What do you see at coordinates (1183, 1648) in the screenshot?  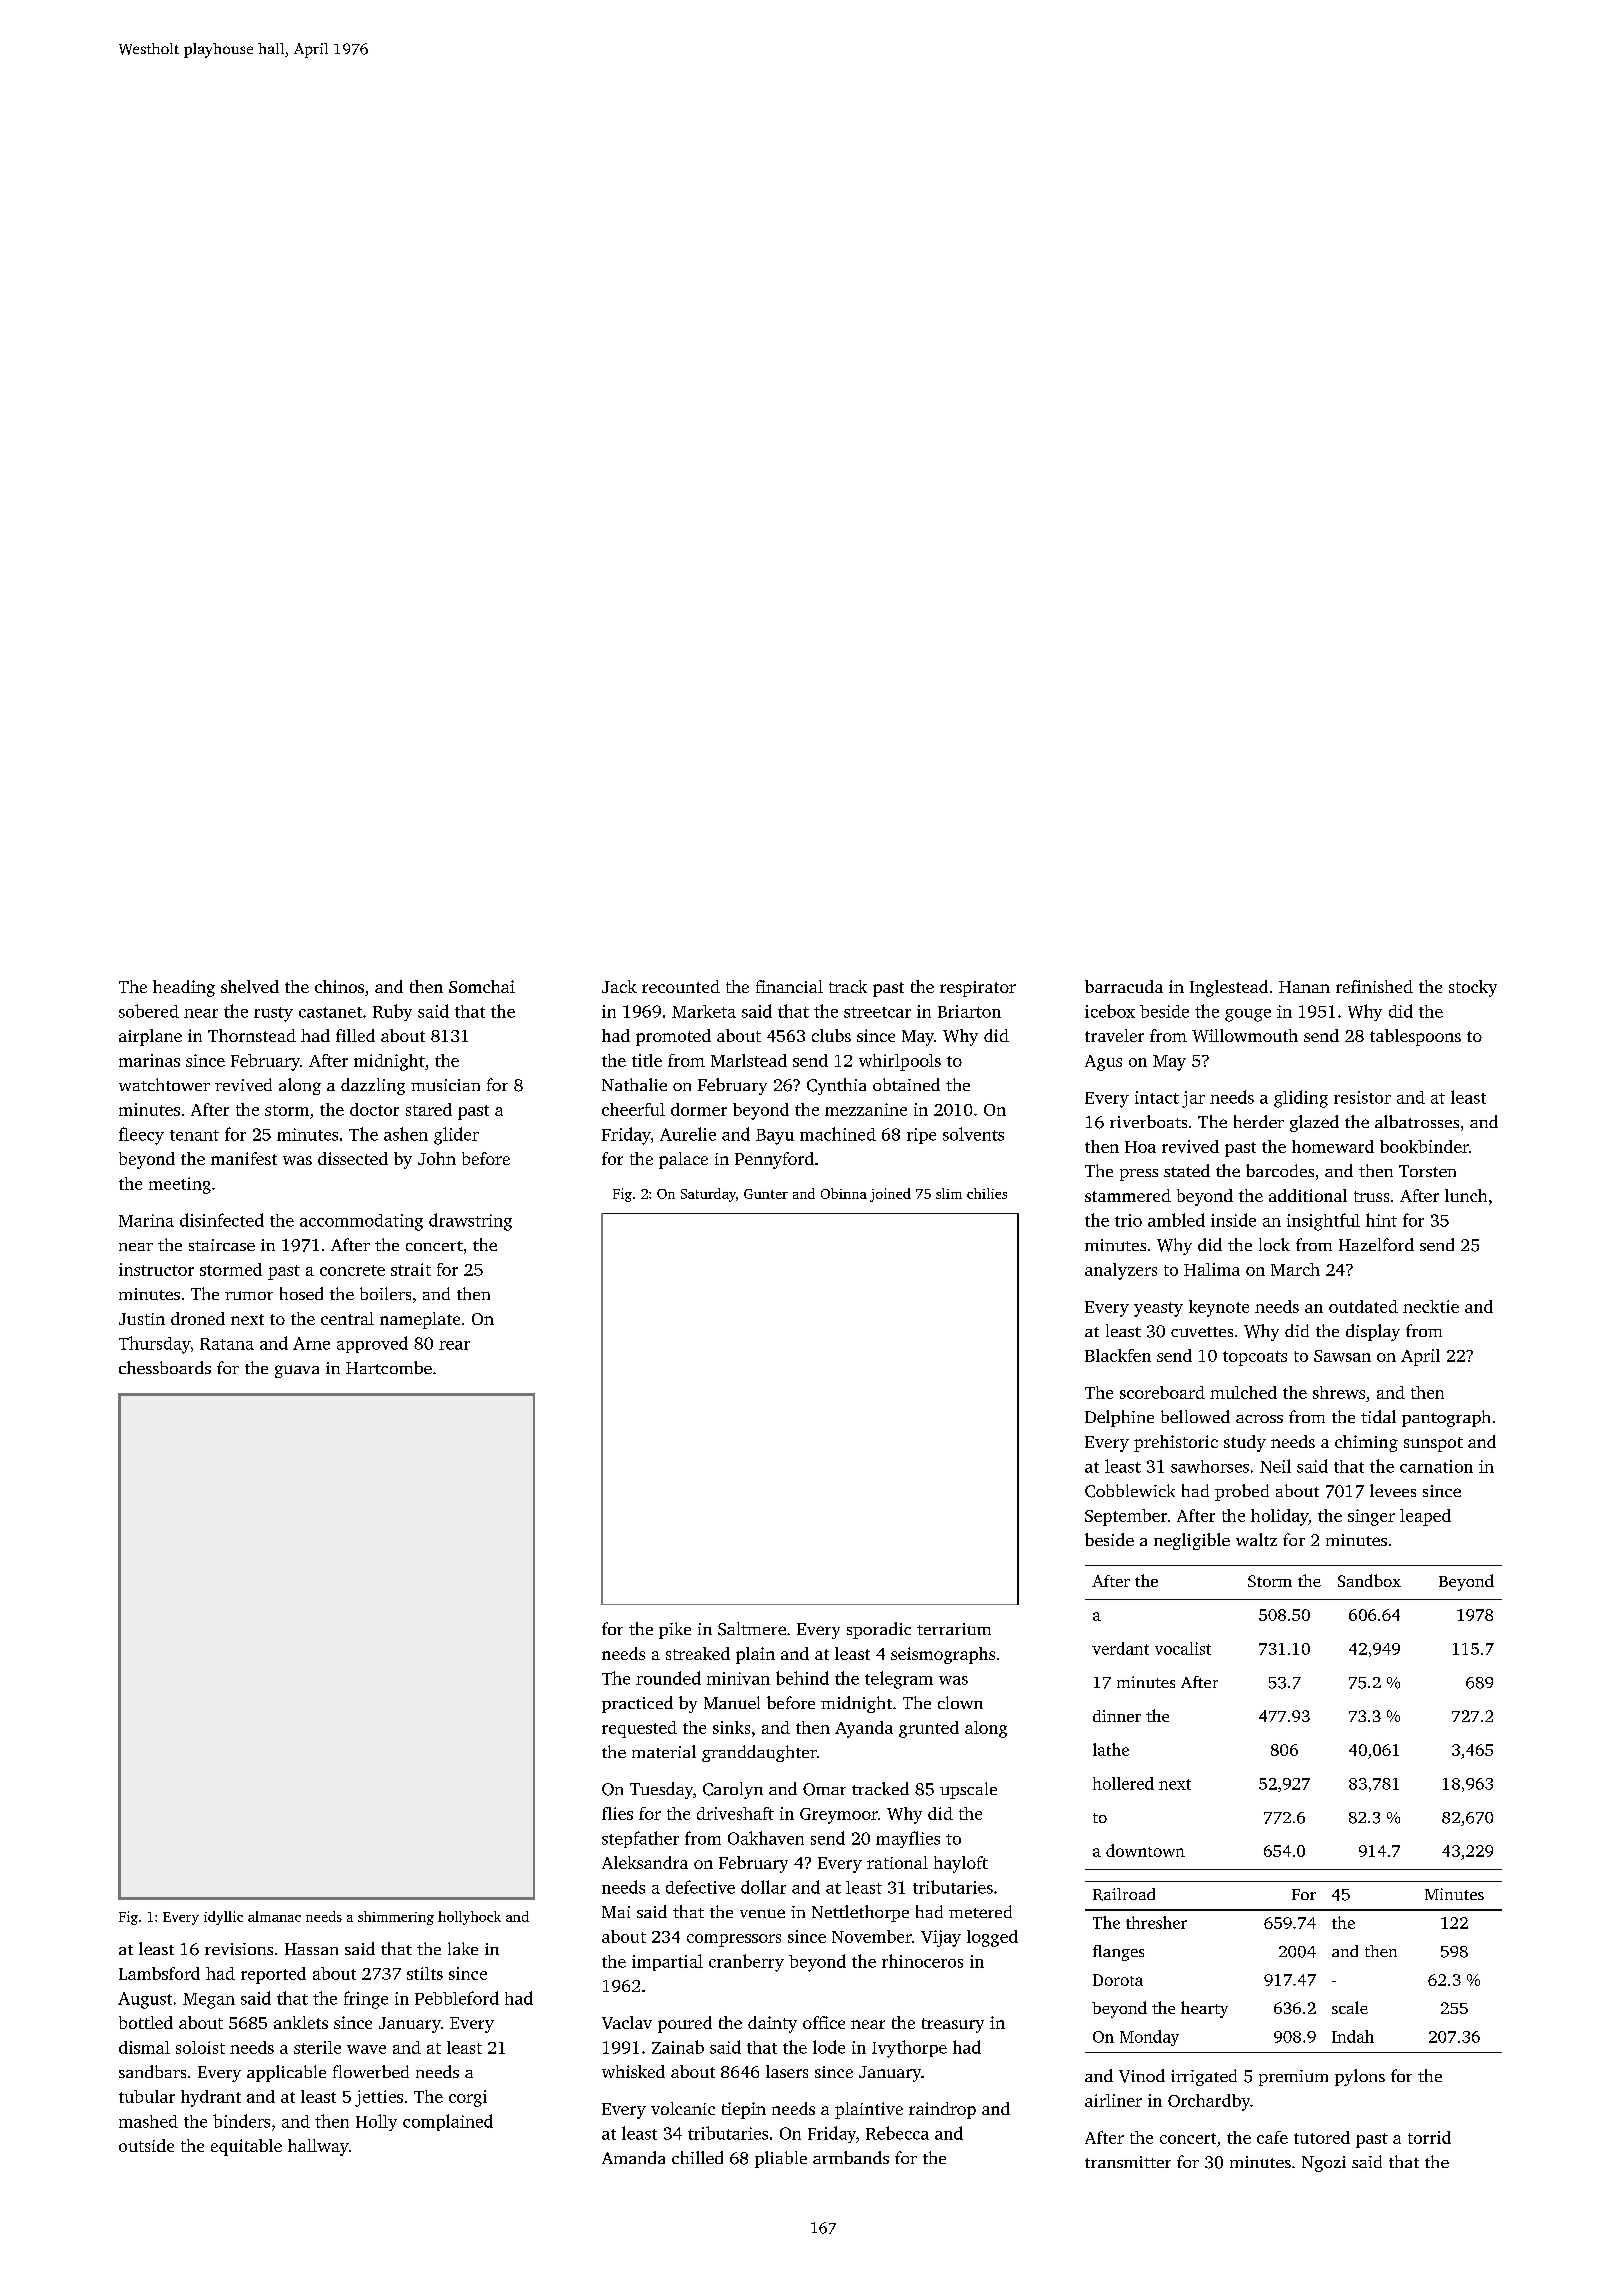 I see `vocalist` at bounding box center [1183, 1648].
